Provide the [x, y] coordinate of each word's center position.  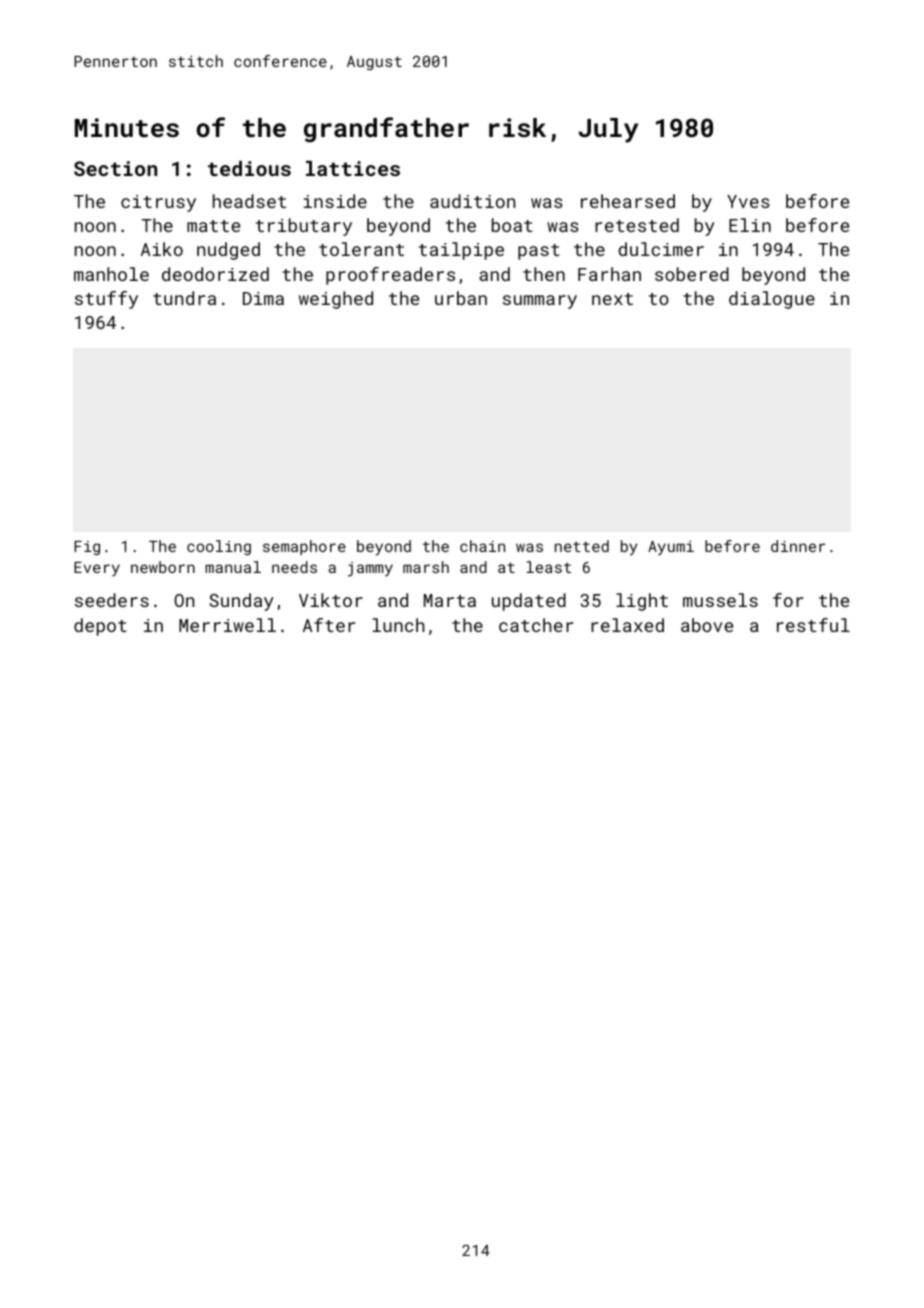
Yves [748, 201]
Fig [87, 548]
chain [482, 546]
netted [582, 546]
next [612, 299]
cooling [219, 547]
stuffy [106, 300]
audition [472, 201]
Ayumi [671, 548]
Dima [263, 298]
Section [115, 168]
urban [461, 298]
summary [540, 302]
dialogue [772, 300]
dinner [798, 546]
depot [100, 627]
